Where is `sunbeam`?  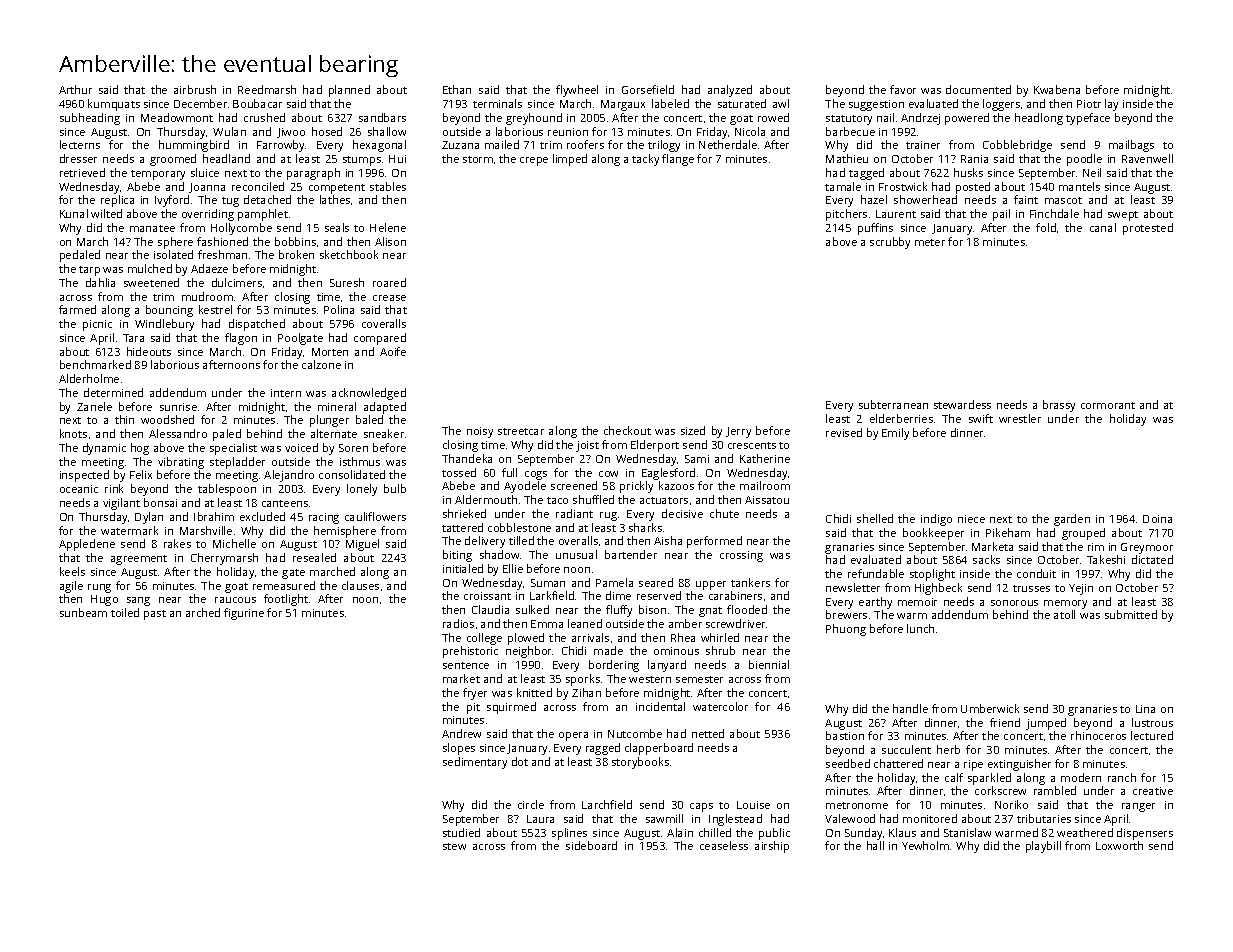
sunbeam is located at coordinates (83, 612).
